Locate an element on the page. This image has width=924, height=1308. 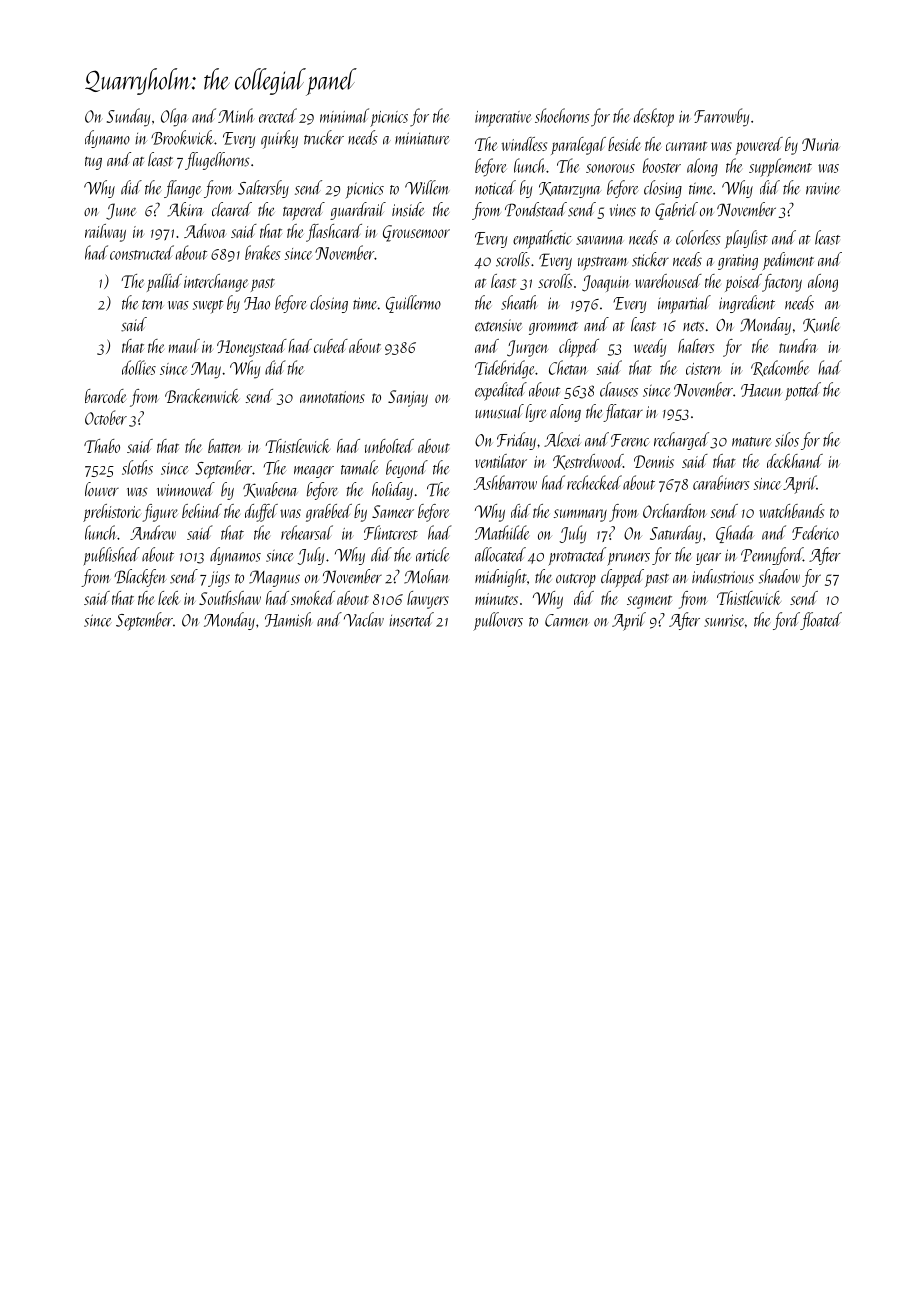
Hamish is located at coordinates (288, 619).
